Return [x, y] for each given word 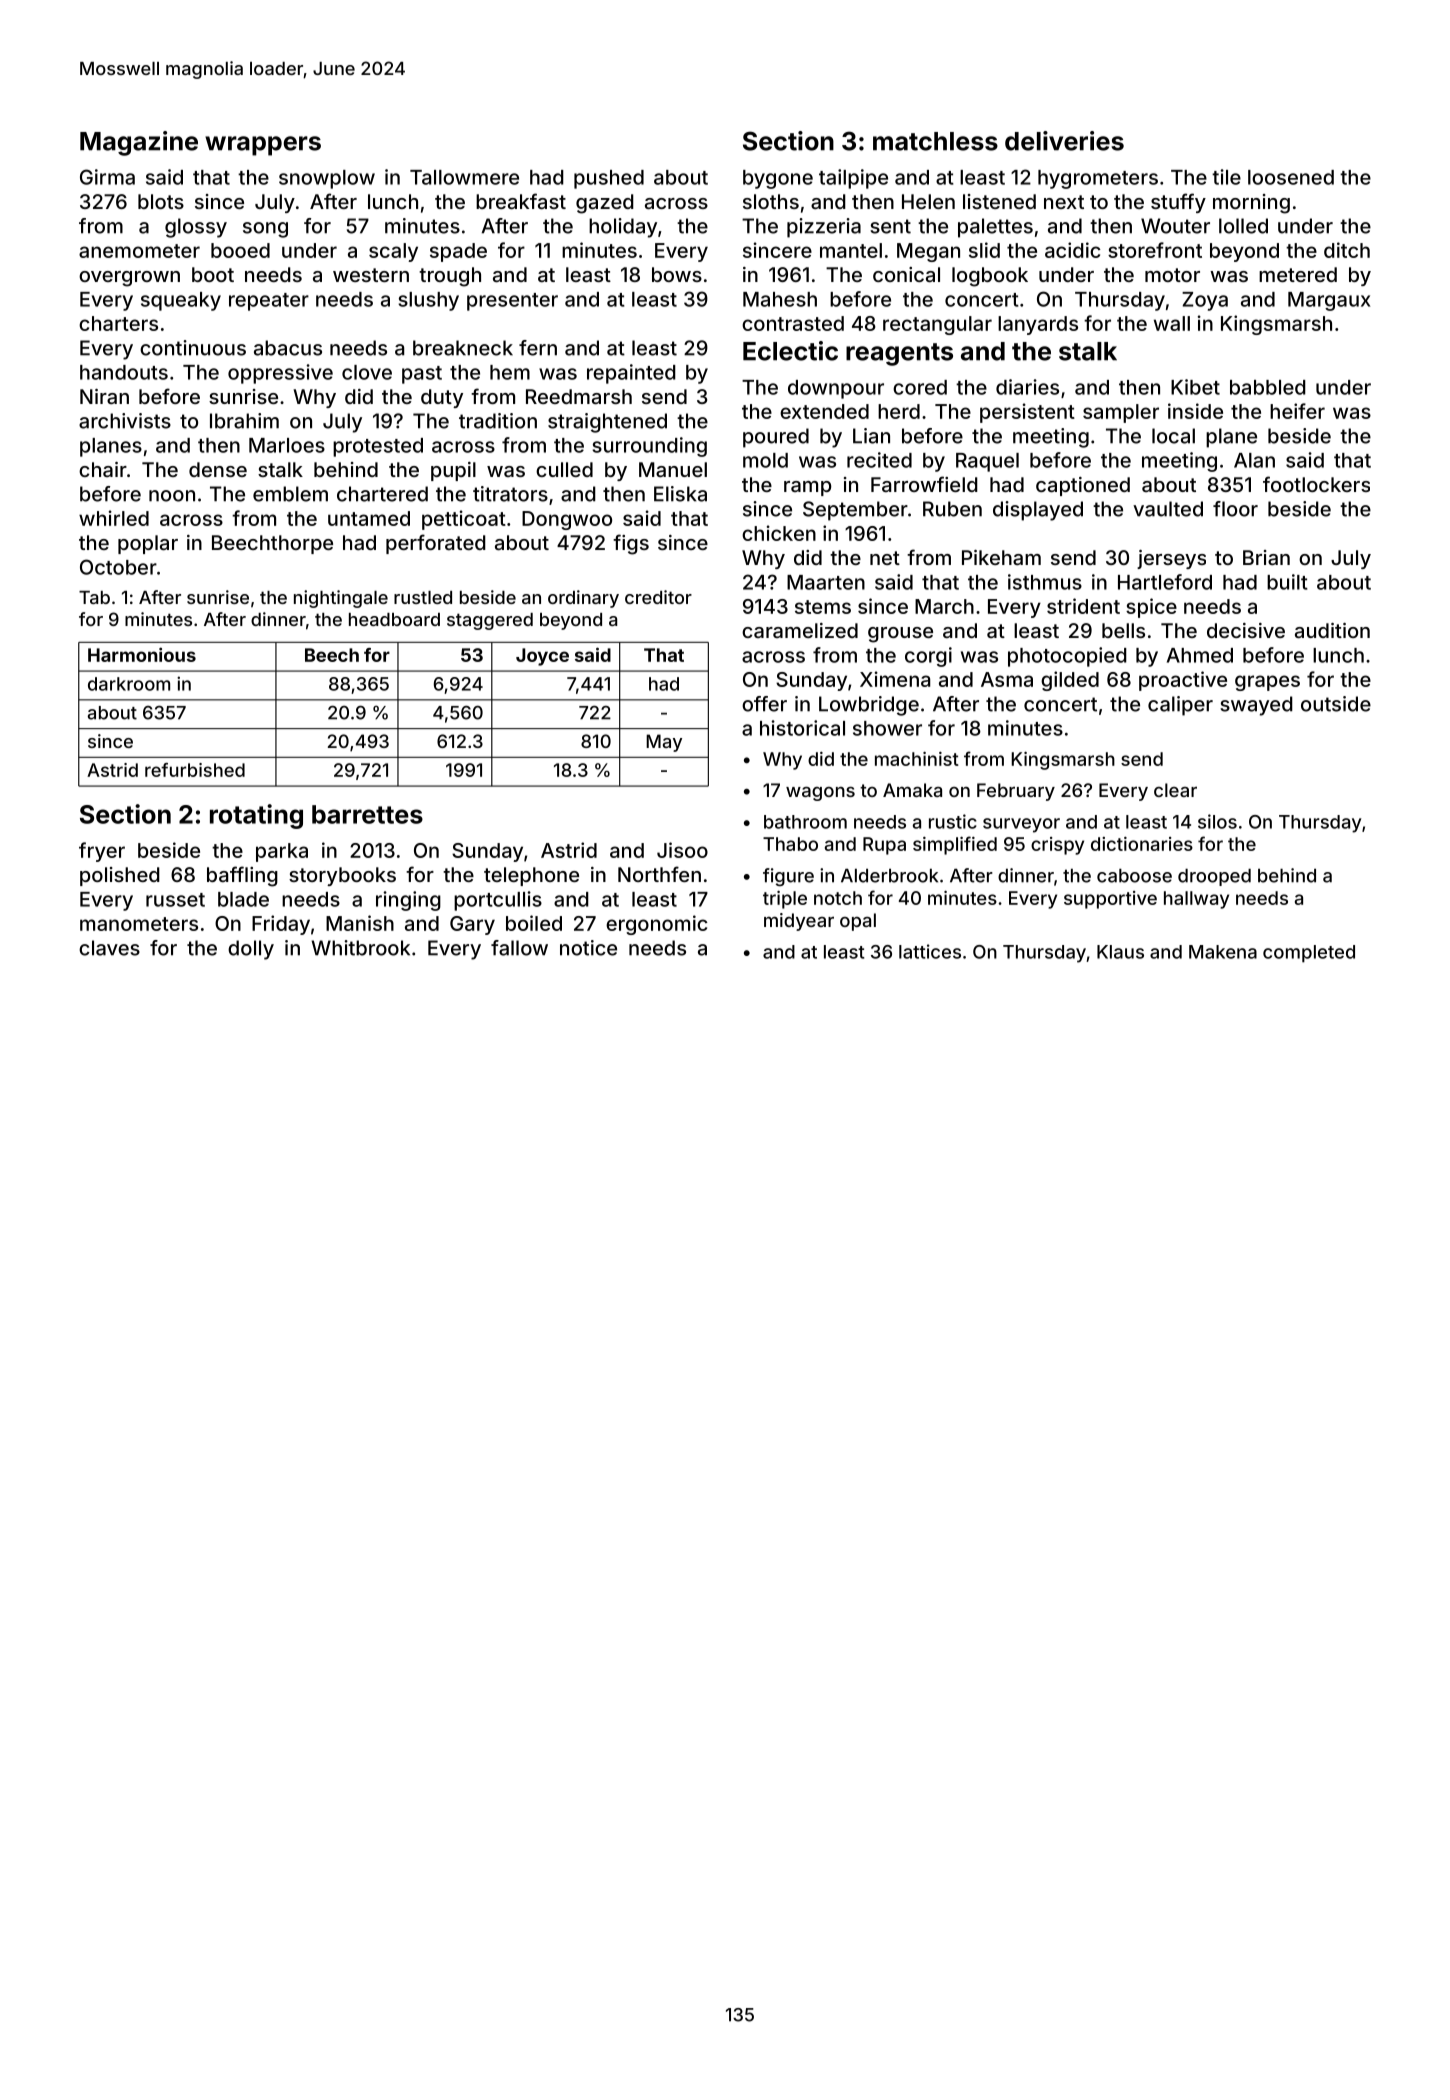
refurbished [195, 770]
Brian [1266, 557]
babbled [1268, 387]
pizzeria [824, 228]
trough [450, 277]
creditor [658, 597]
